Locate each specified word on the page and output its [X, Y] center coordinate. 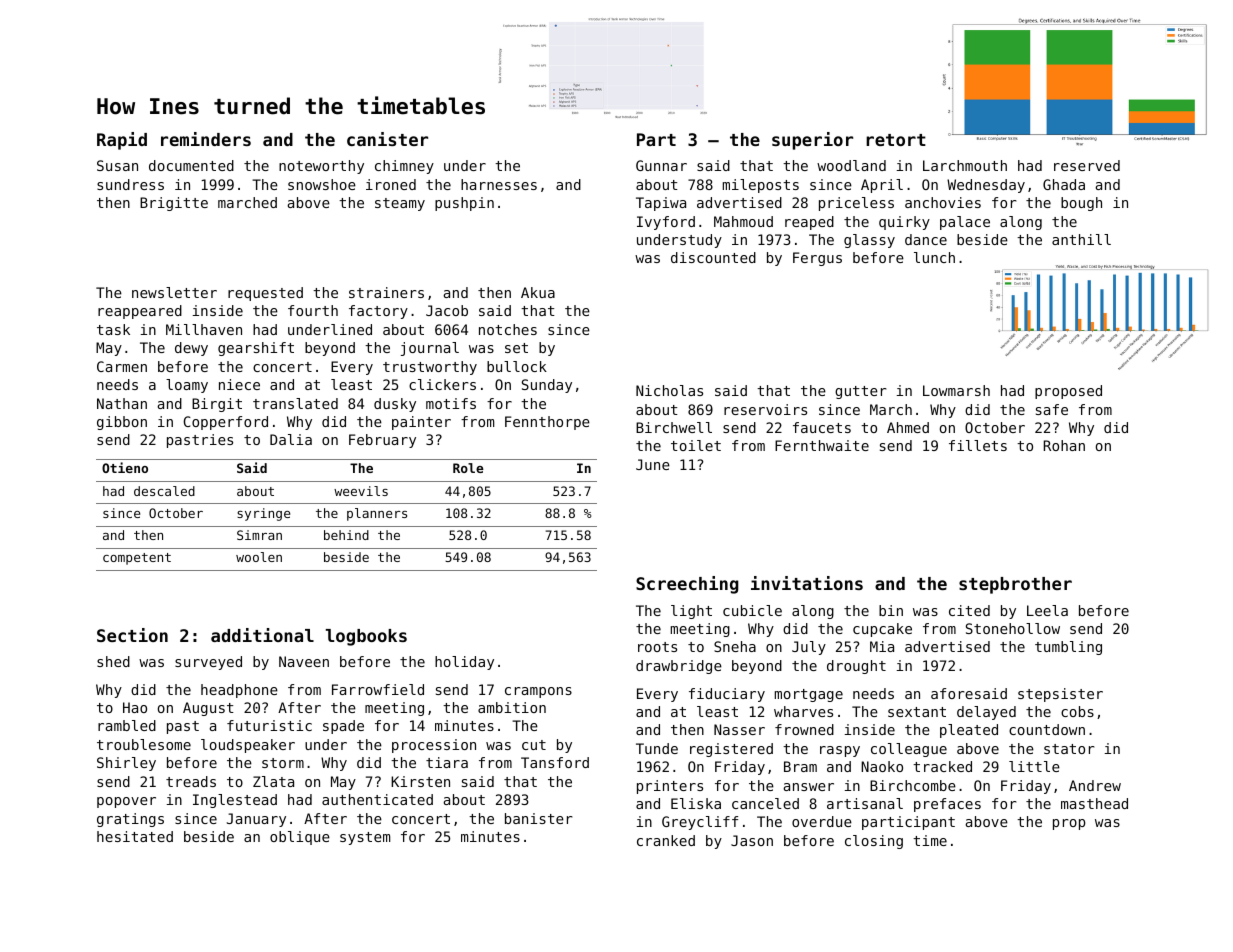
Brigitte [174, 204]
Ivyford [666, 223]
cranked [666, 840]
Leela [1047, 610]
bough [1081, 204]
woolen [259, 557]
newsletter [174, 292]
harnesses [499, 184]
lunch [934, 257]
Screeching [687, 585]
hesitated [135, 836]
